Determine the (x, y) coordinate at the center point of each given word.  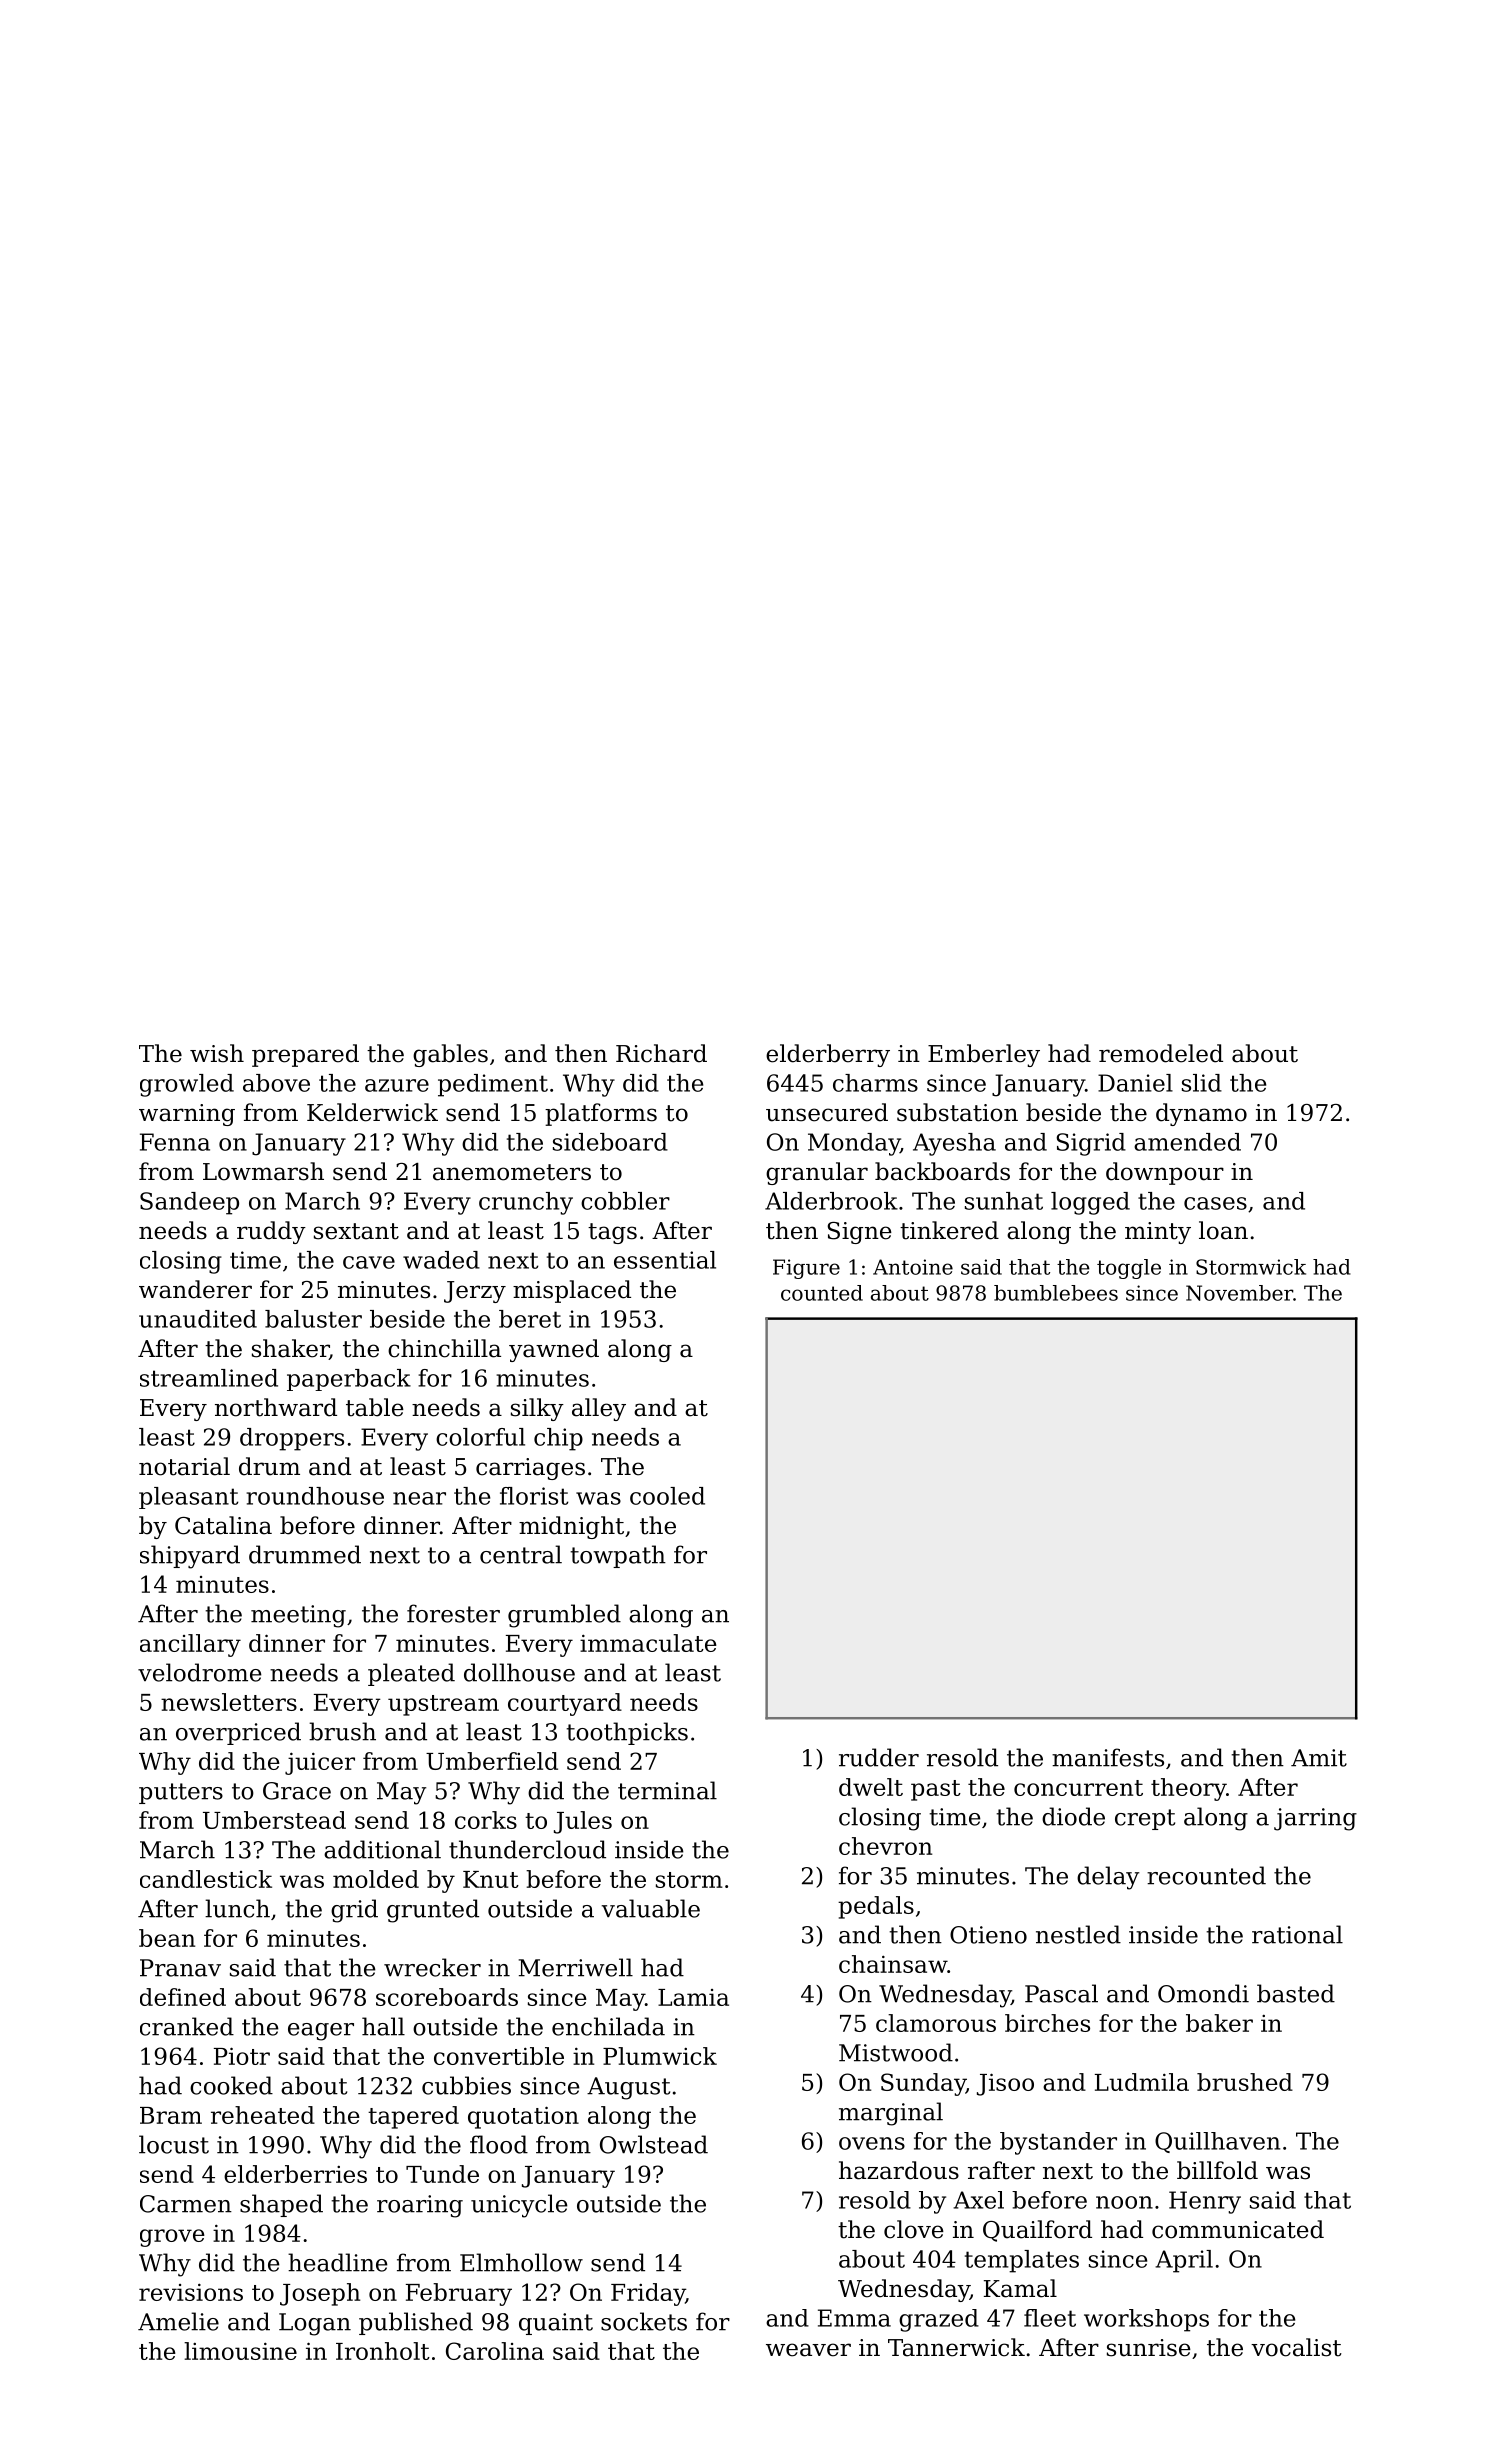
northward (276, 1407)
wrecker (432, 1967)
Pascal (1061, 1993)
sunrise (1149, 2348)
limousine (240, 2351)
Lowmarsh (263, 1171)
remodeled (1161, 1053)
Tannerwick (956, 2347)
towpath (618, 1556)
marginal (891, 2114)
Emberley (984, 1055)
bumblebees (1056, 1293)
